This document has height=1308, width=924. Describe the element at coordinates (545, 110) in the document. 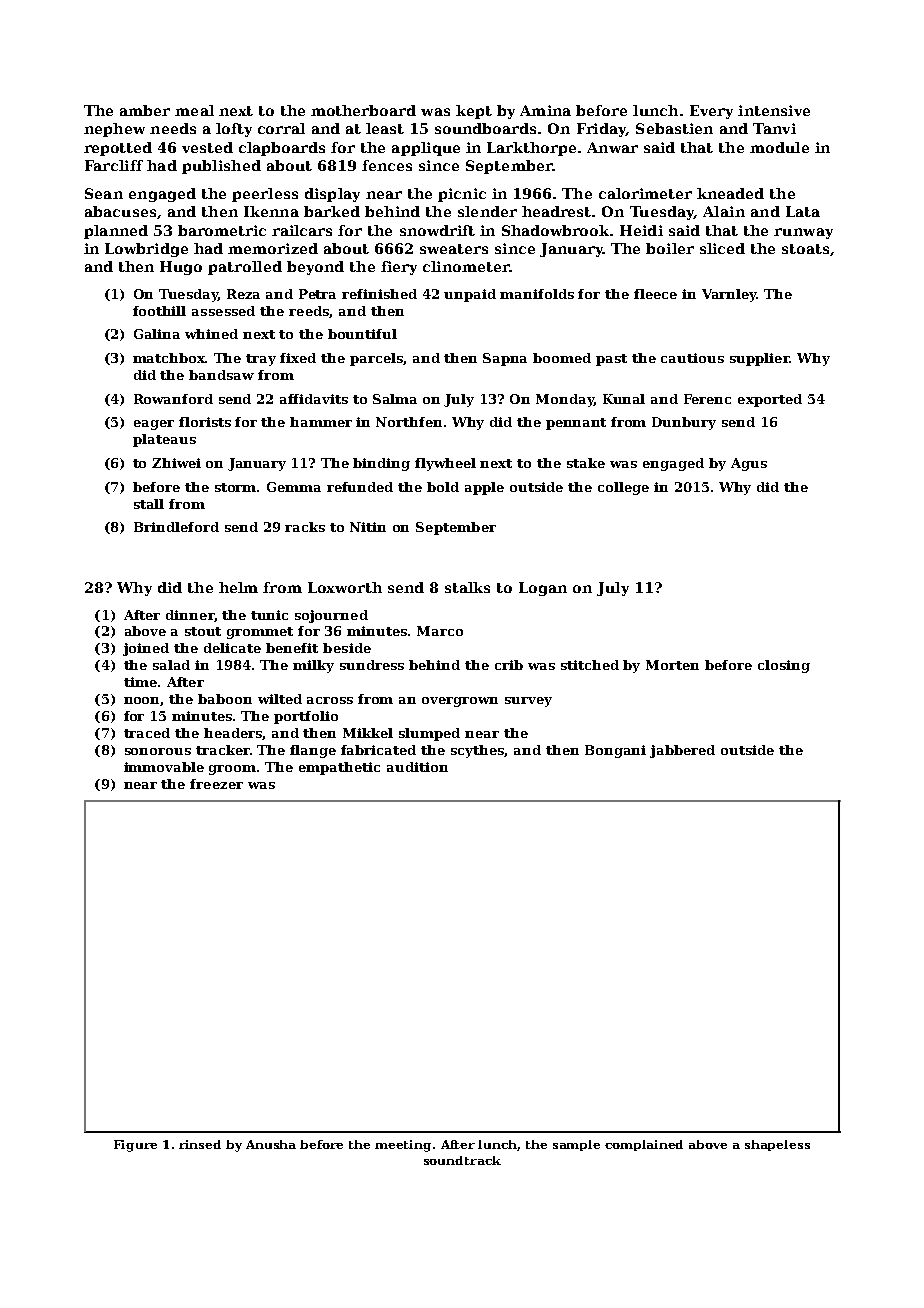

I see `Amina` at that location.
